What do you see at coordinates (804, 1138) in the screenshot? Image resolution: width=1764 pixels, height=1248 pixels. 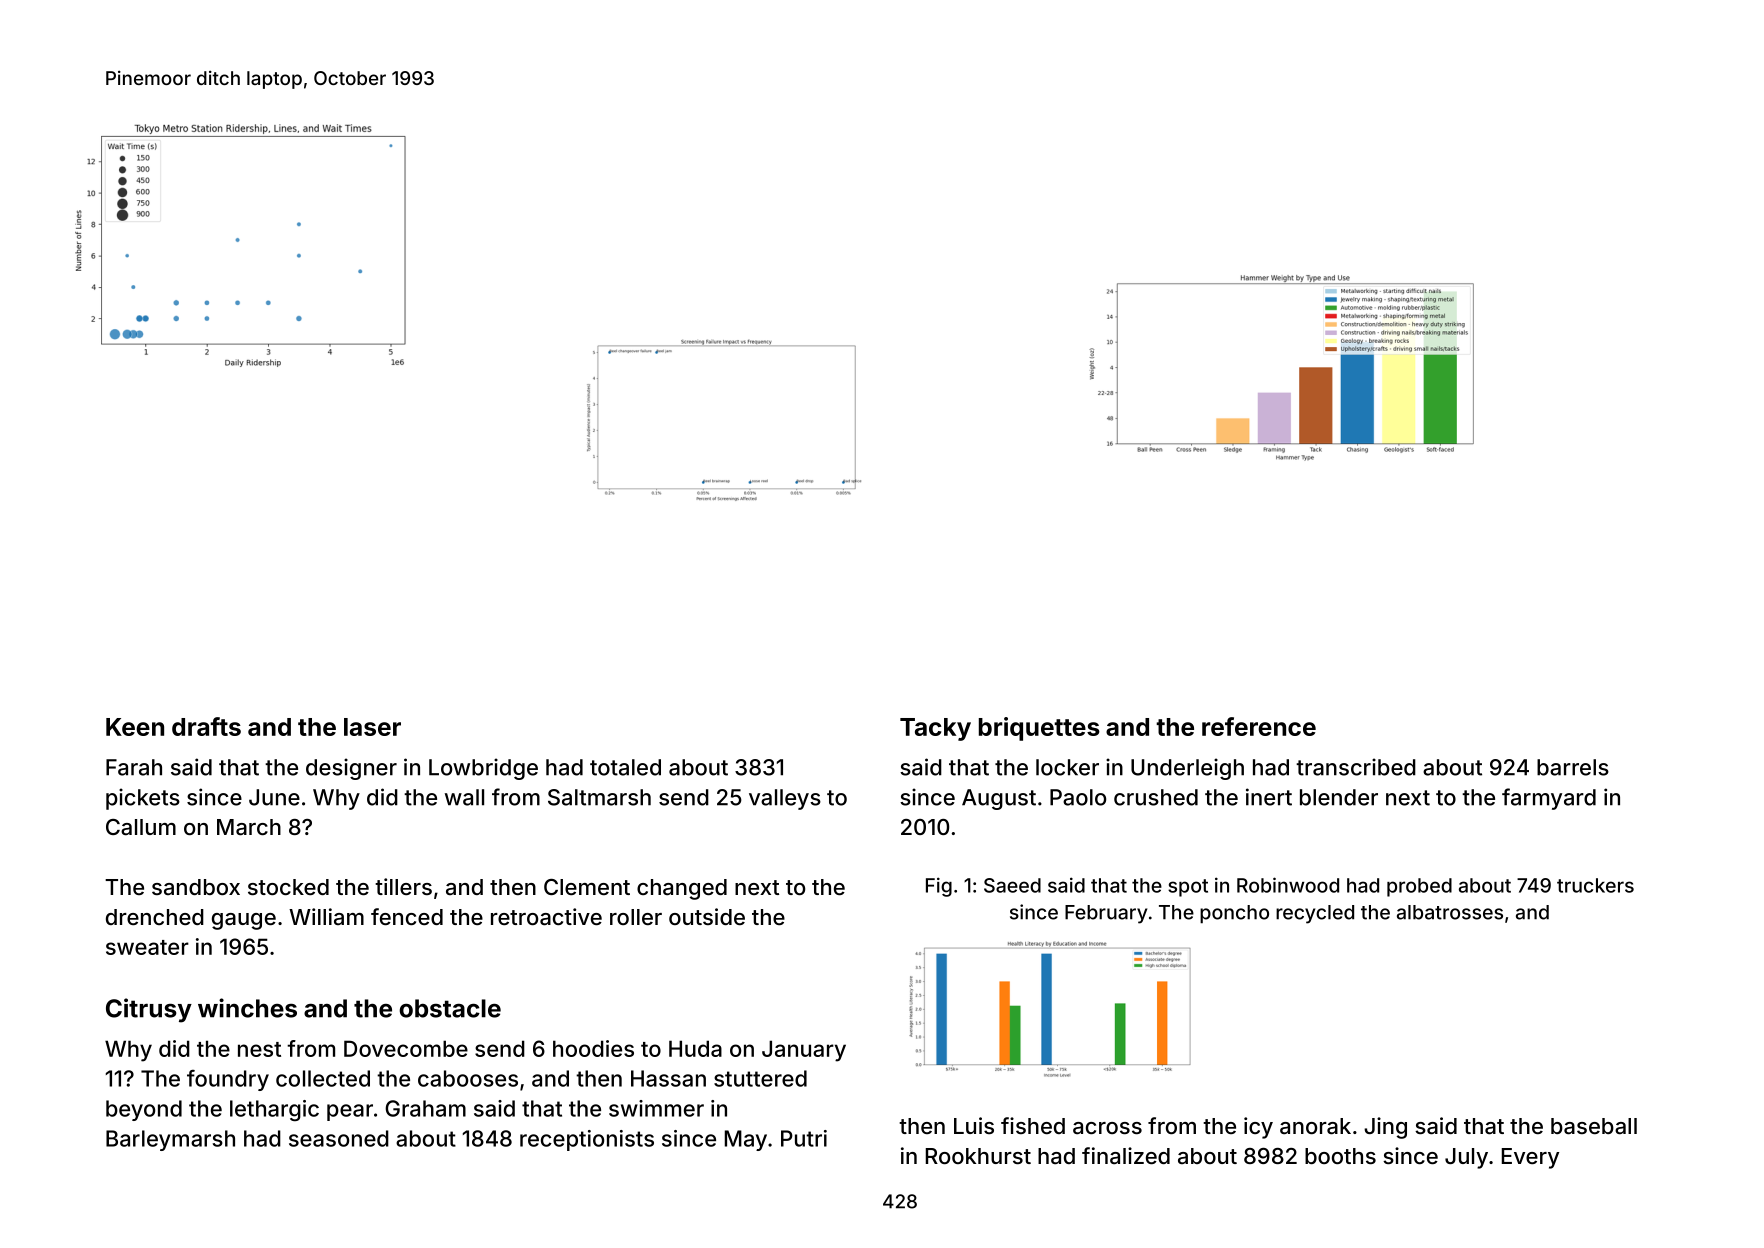 I see `Putri` at bounding box center [804, 1138].
